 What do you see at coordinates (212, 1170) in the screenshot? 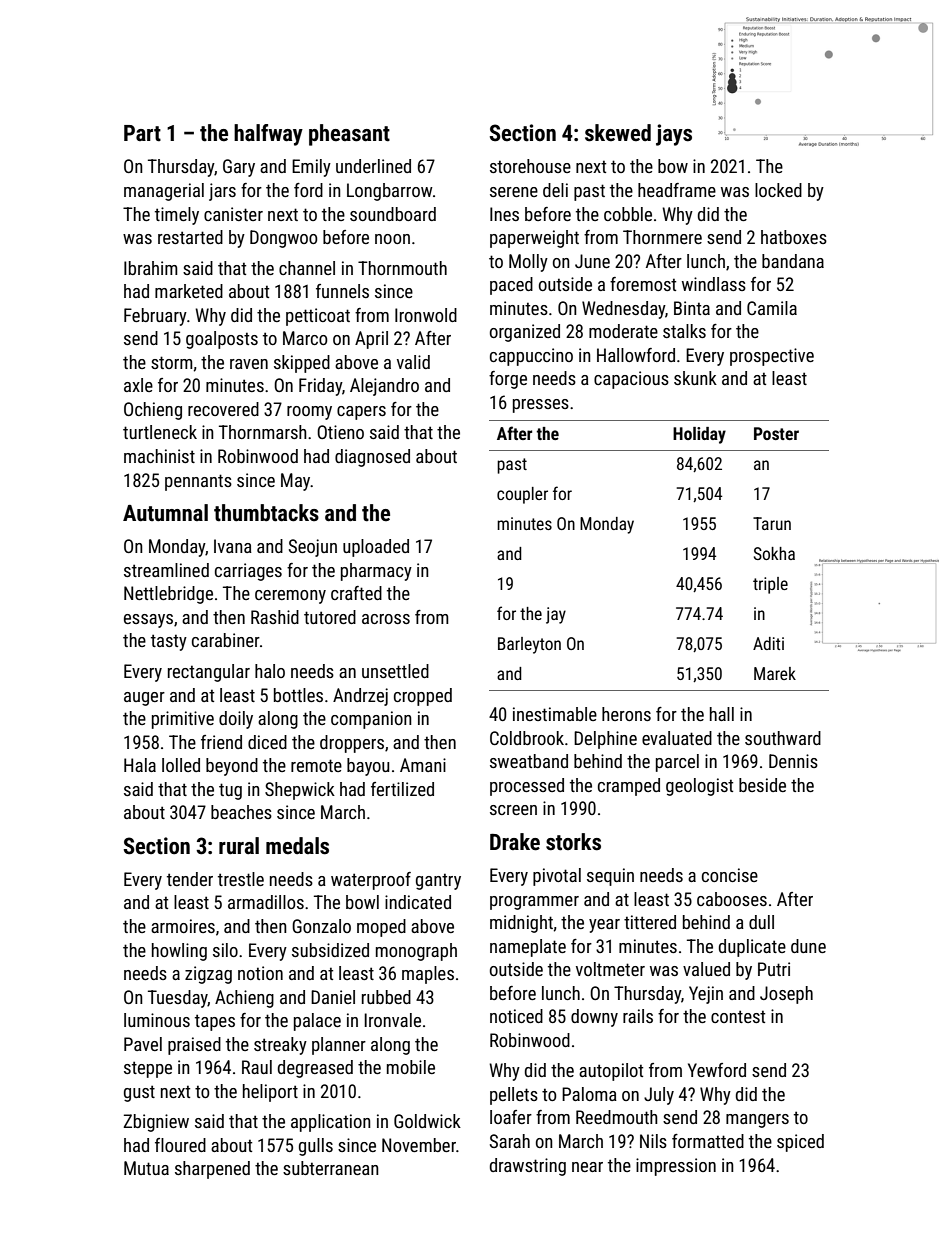
I see `sharpened` at bounding box center [212, 1170].
